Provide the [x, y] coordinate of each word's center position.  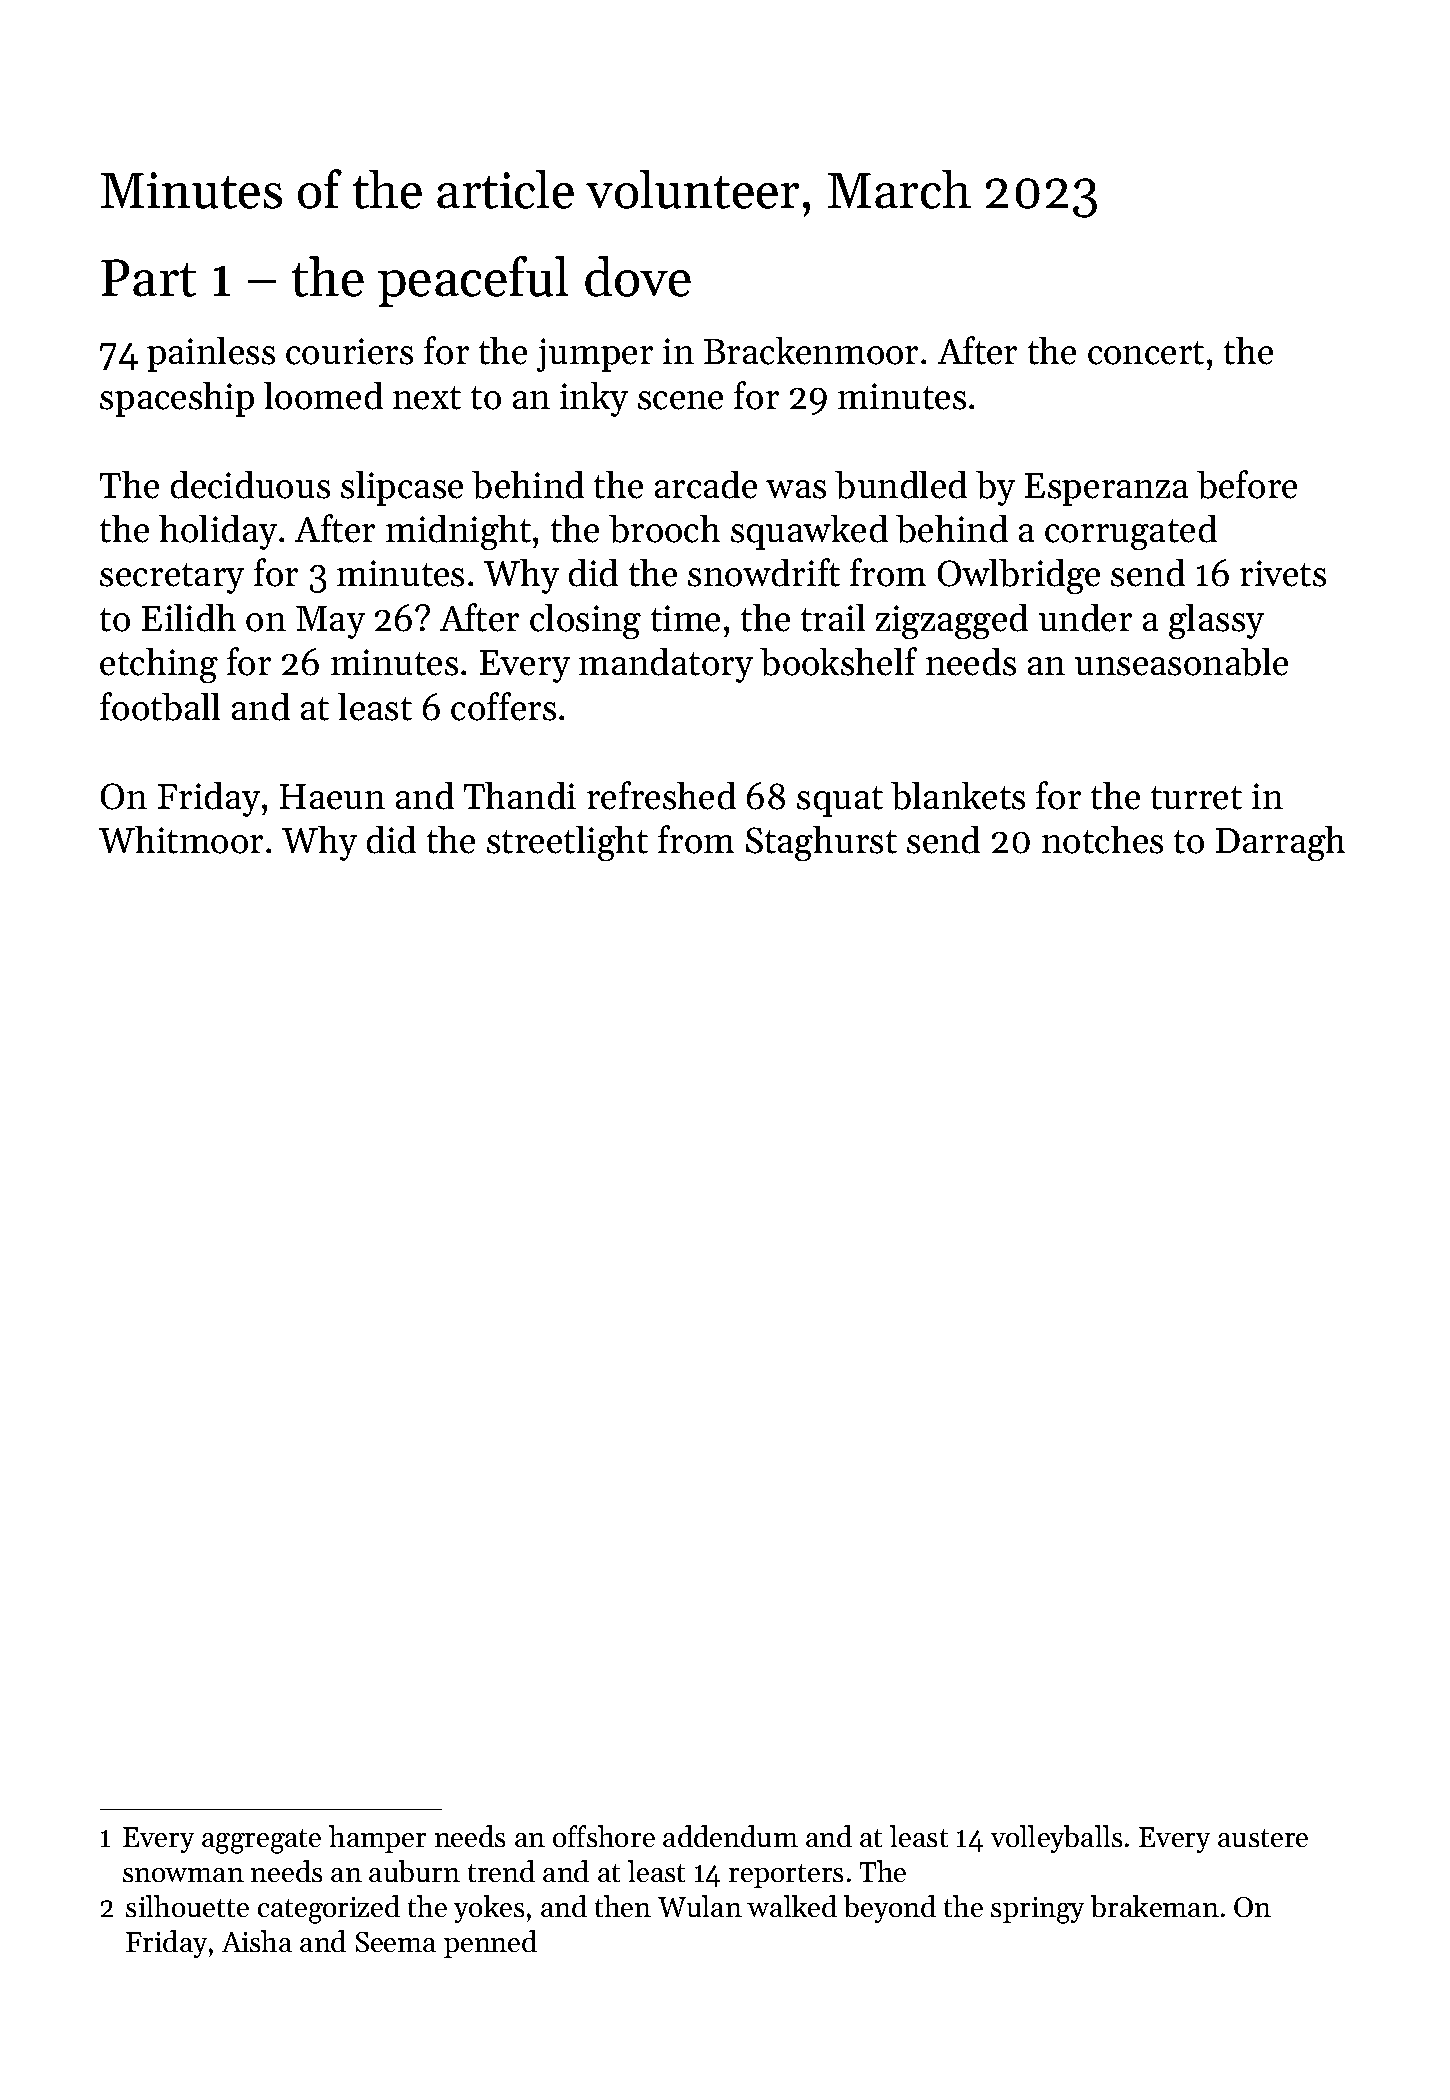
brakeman [1155, 1906]
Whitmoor [181, 840]
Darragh [1280, 843]
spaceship [177, 399]
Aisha [257, 1941]
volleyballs [1056, 1839]
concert [1146, 353]
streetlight [567, 843]
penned [490, 1944]
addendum [730, 1836]
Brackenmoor [811, 351]
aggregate [261, 1841]
